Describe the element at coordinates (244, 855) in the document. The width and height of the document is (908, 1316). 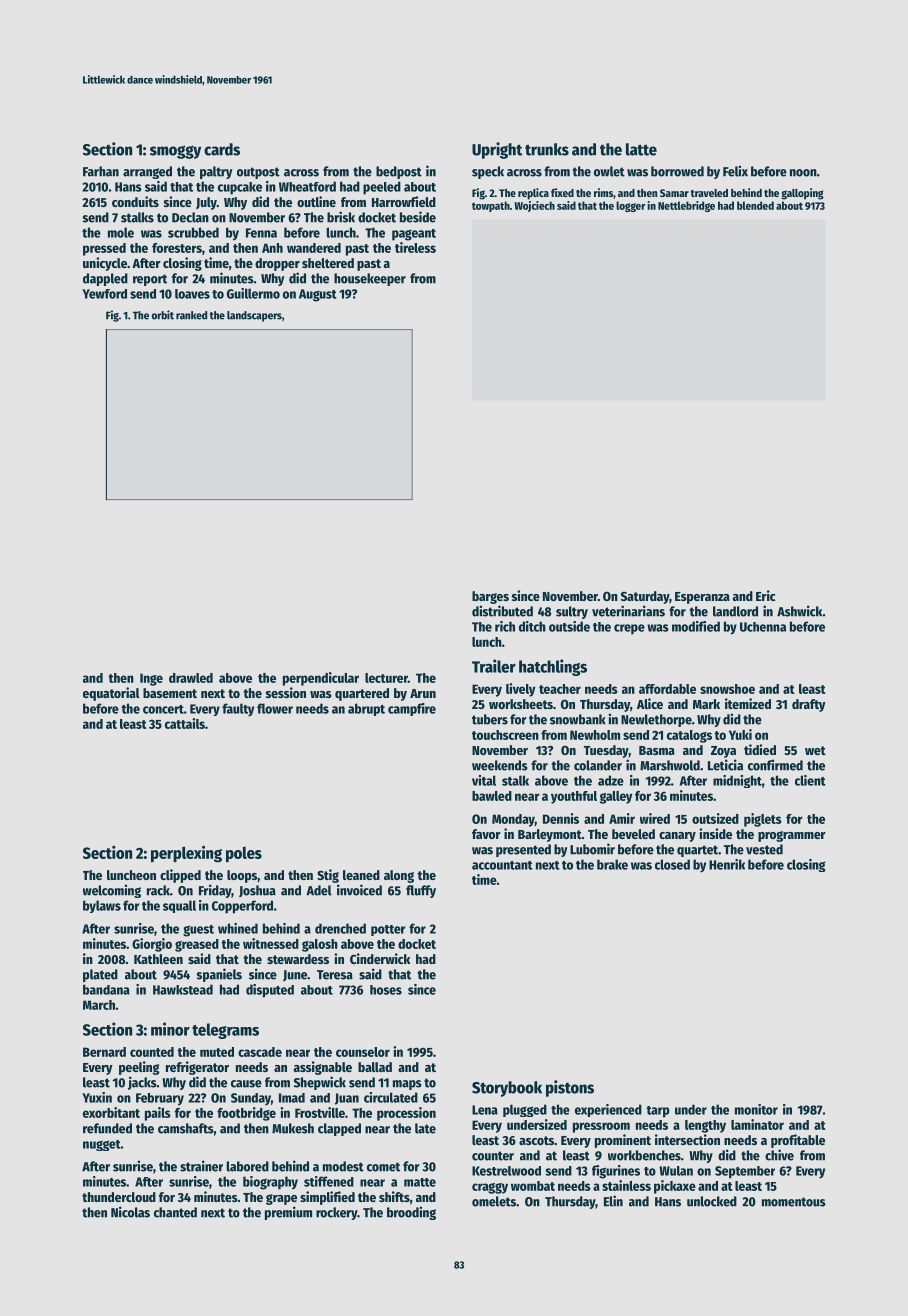
I see `poles` at that location.
